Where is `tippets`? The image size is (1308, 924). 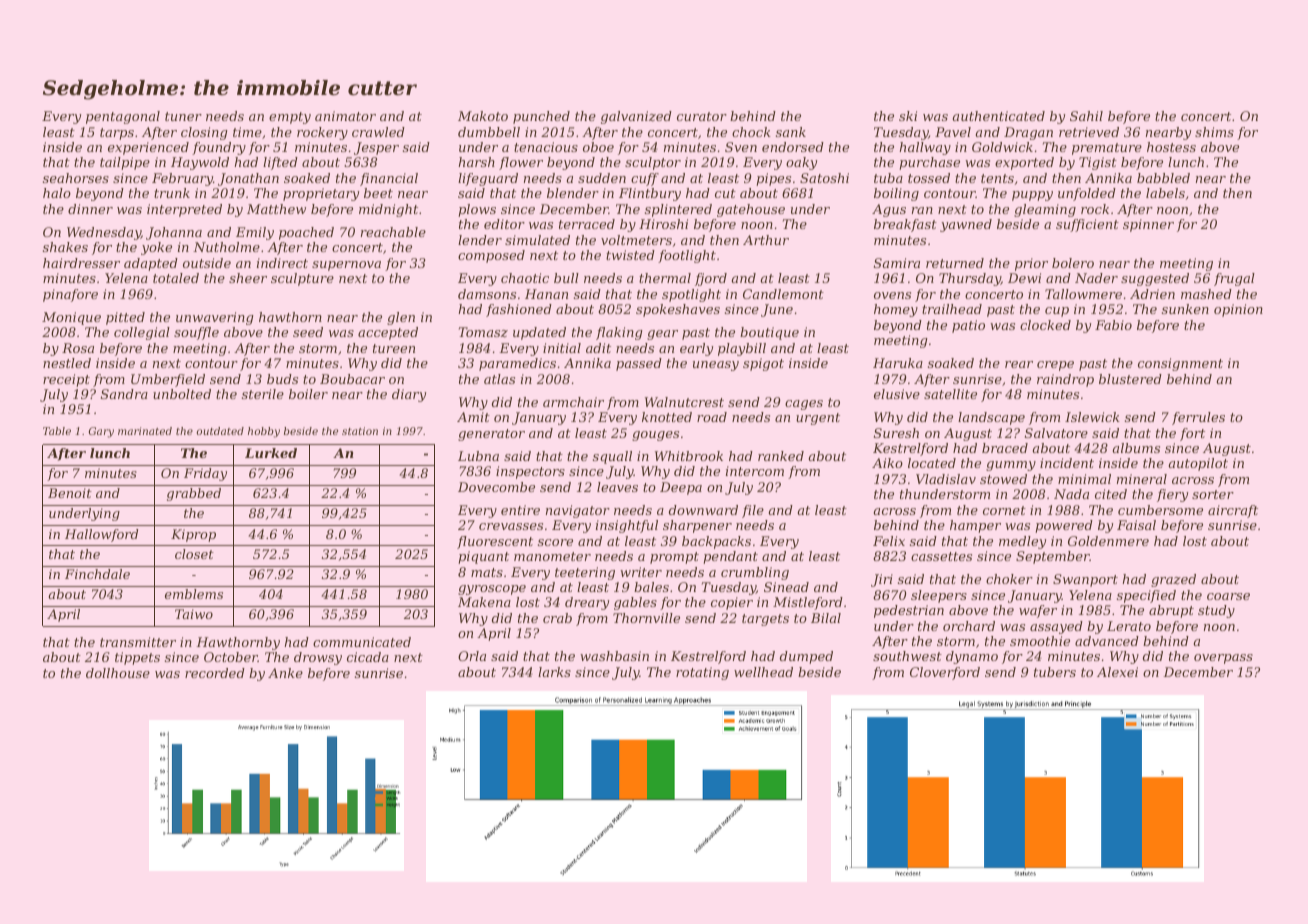 tippets is located at coordinates (137, 658).
